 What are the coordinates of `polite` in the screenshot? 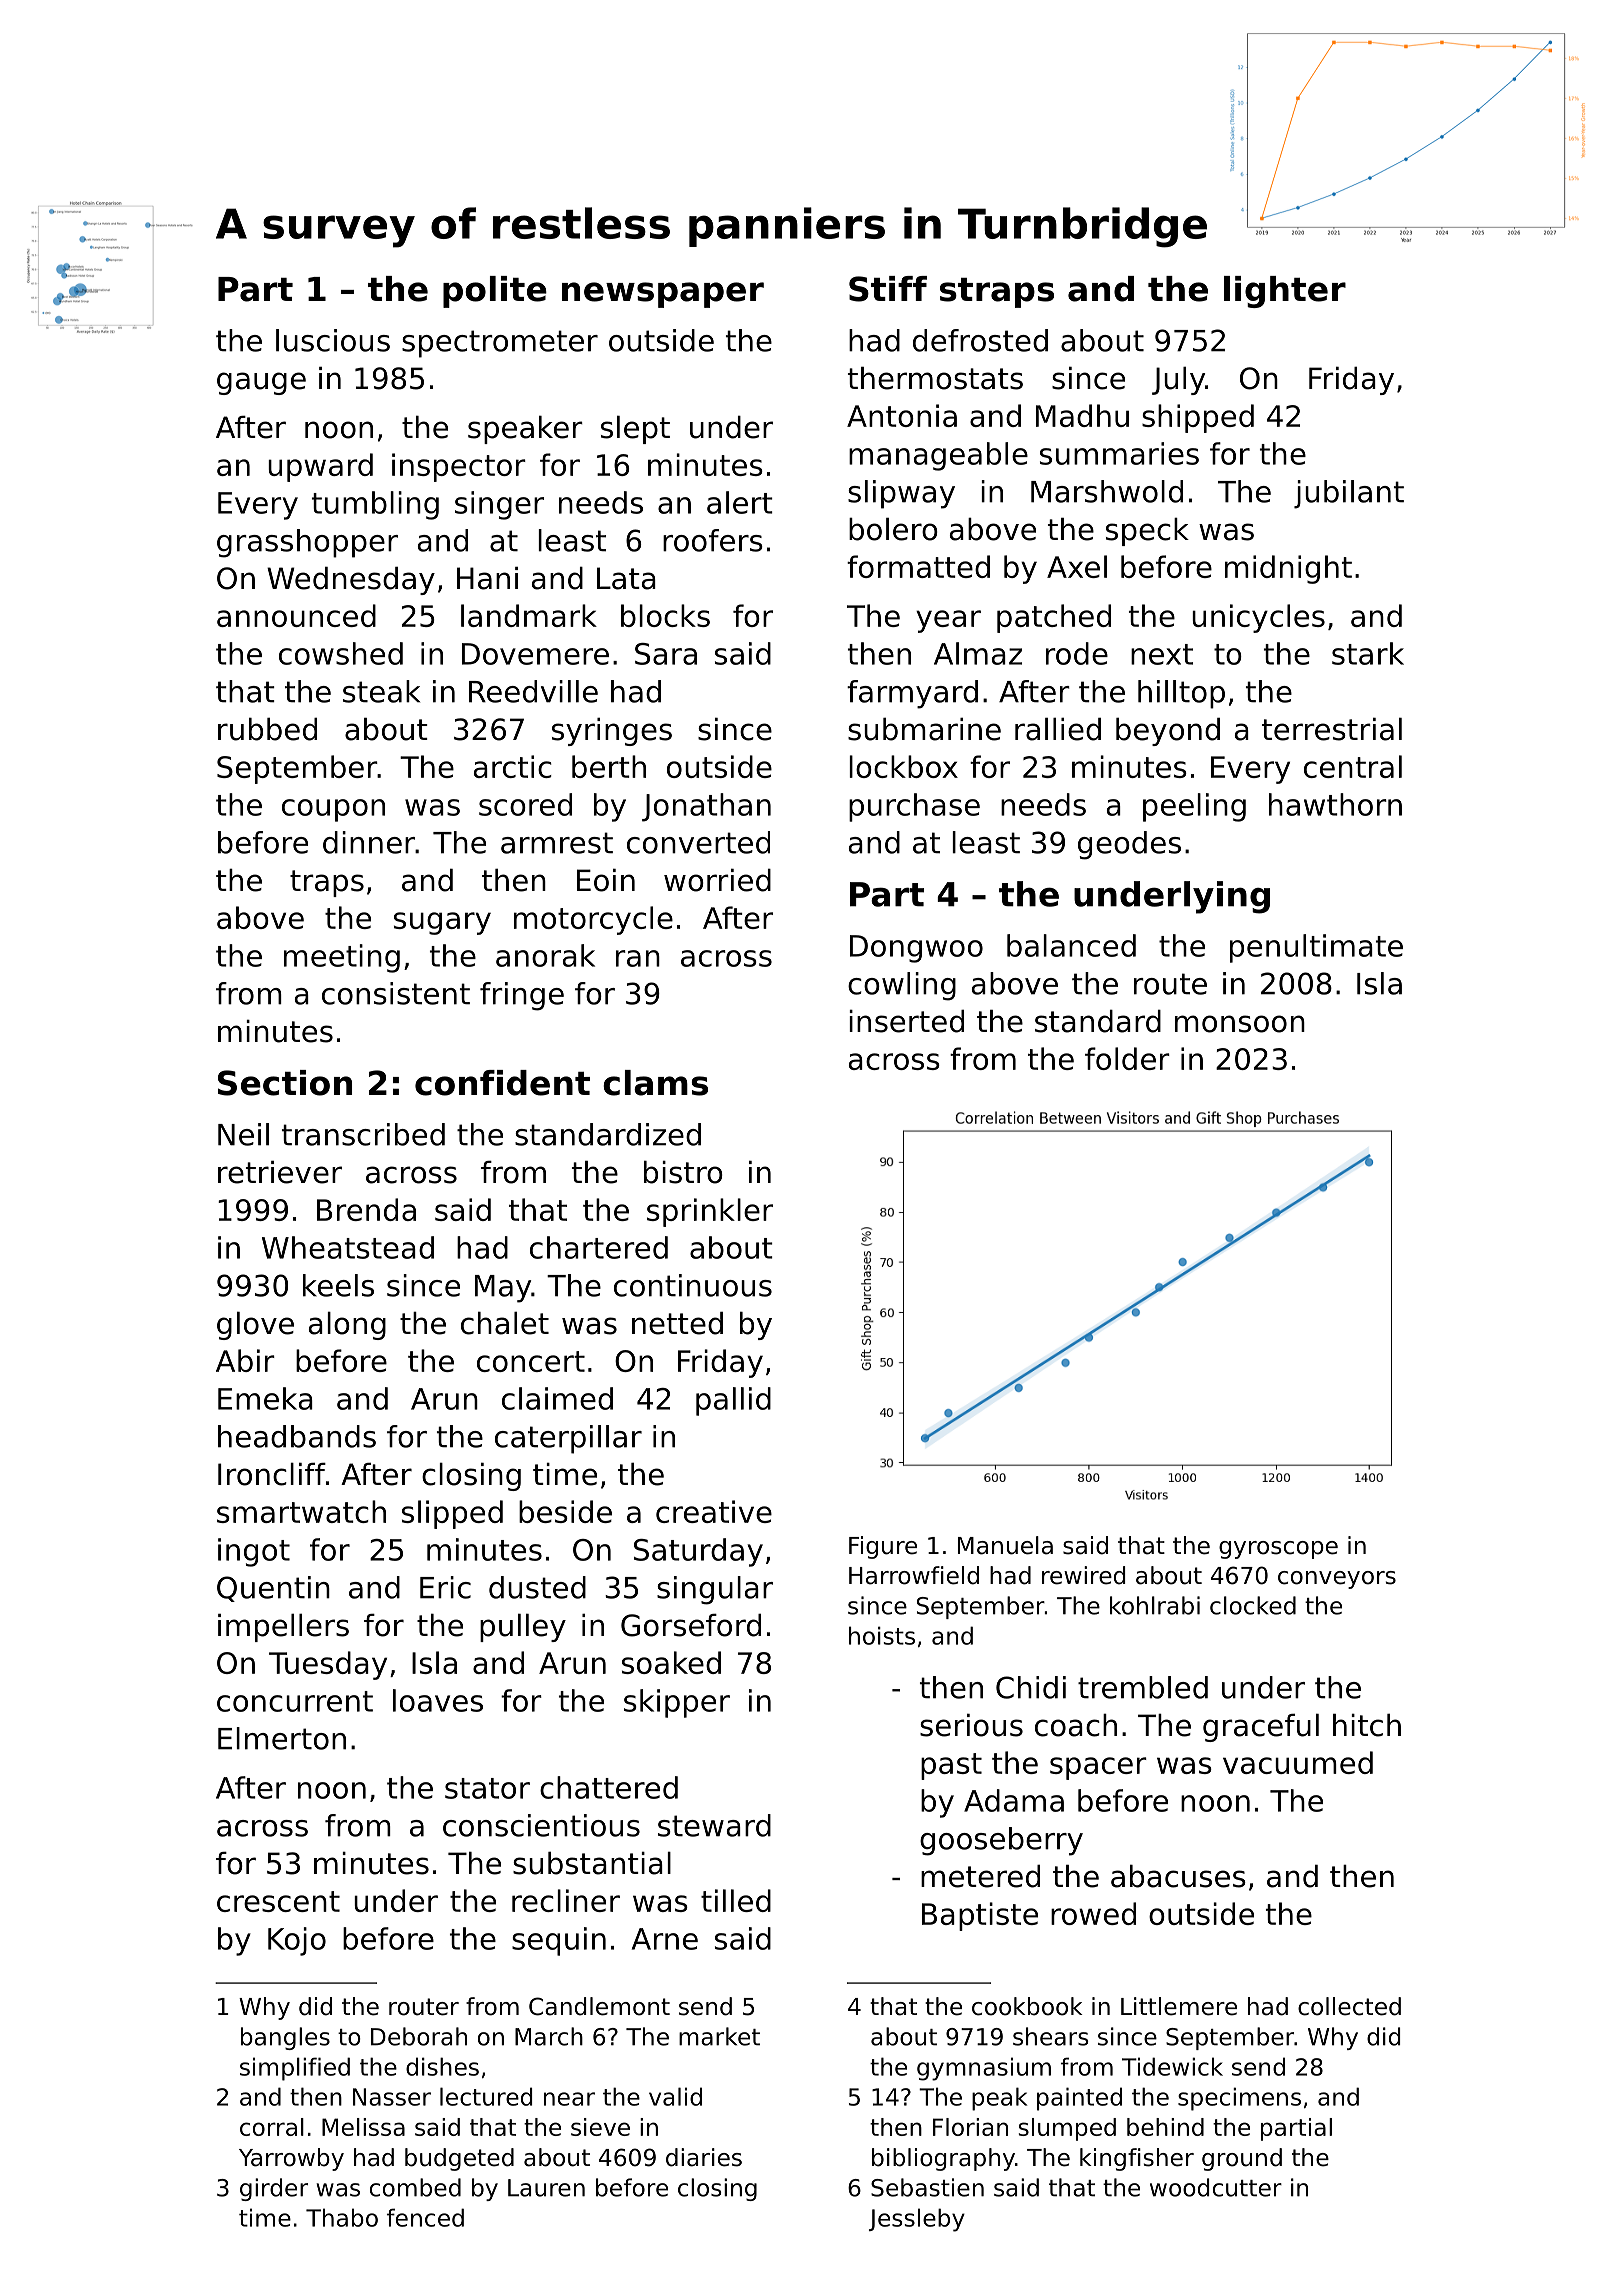 It's located at (495, 292).
